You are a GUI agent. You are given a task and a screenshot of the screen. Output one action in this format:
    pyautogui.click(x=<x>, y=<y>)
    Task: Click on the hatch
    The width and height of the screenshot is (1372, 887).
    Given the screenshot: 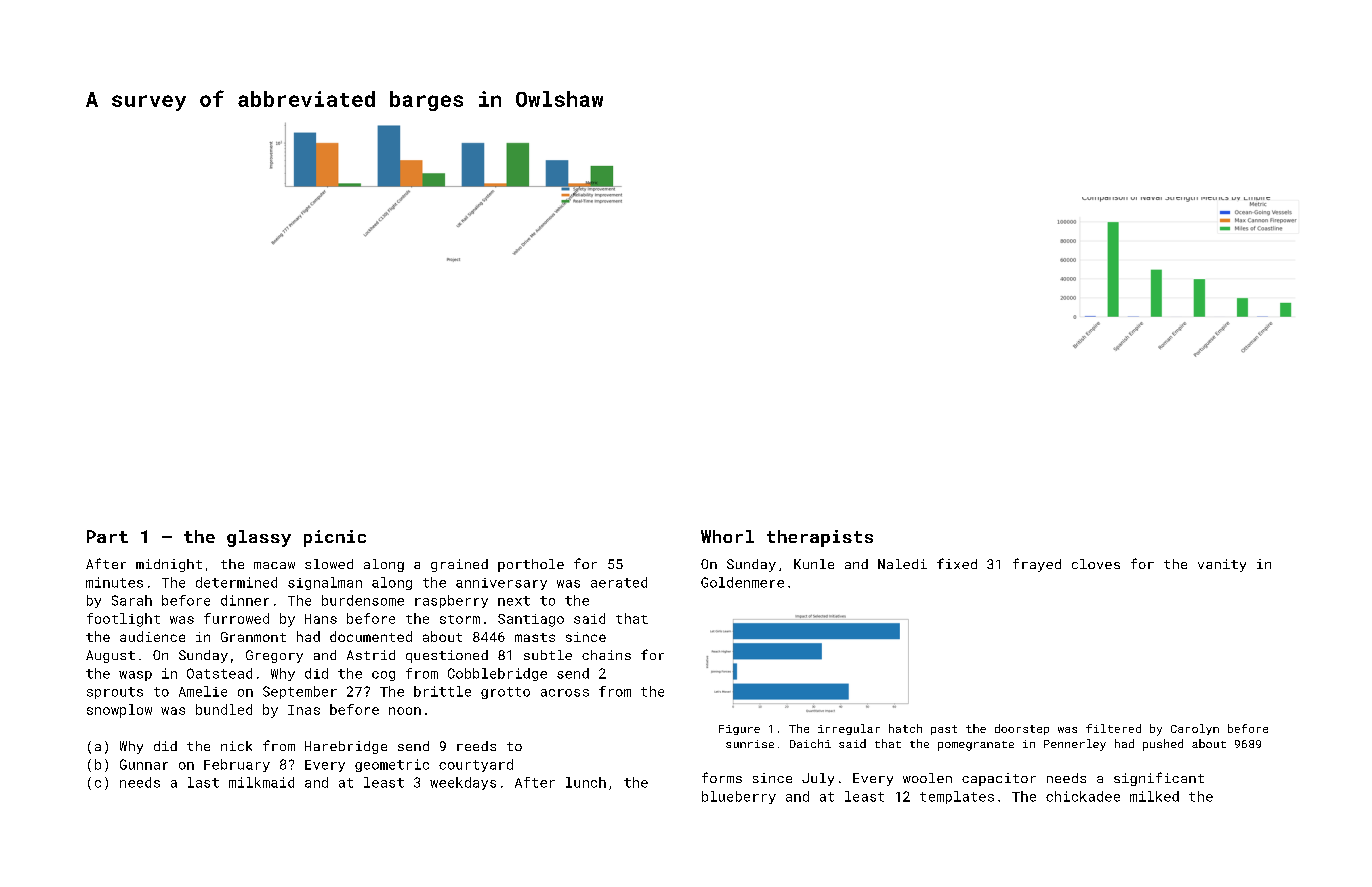 What is the action you would take?
    pyautogui.click(x=905, y=728)
